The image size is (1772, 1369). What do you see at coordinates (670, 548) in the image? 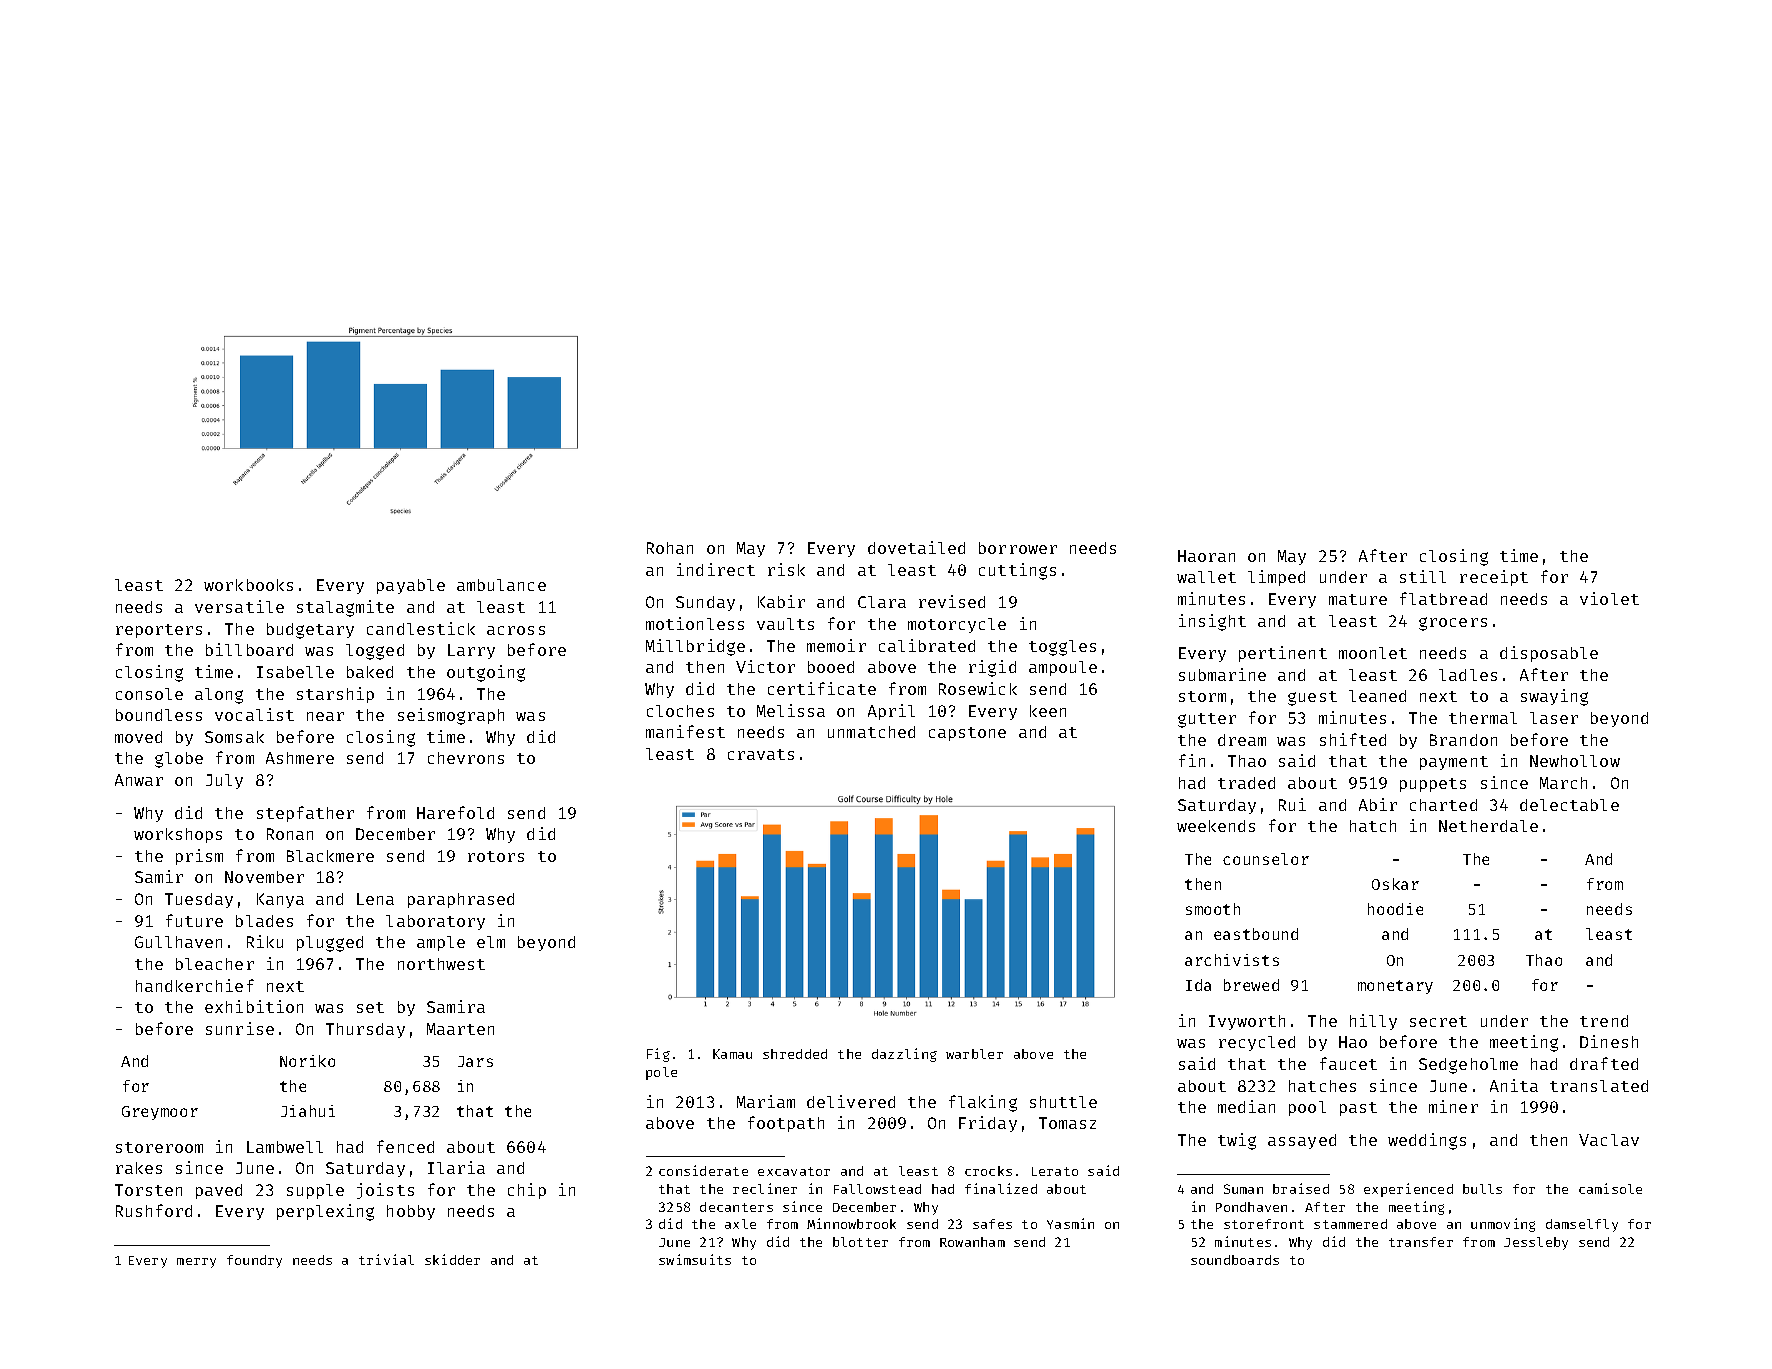
I see `Rohan` at bounding box center [670, 548].
